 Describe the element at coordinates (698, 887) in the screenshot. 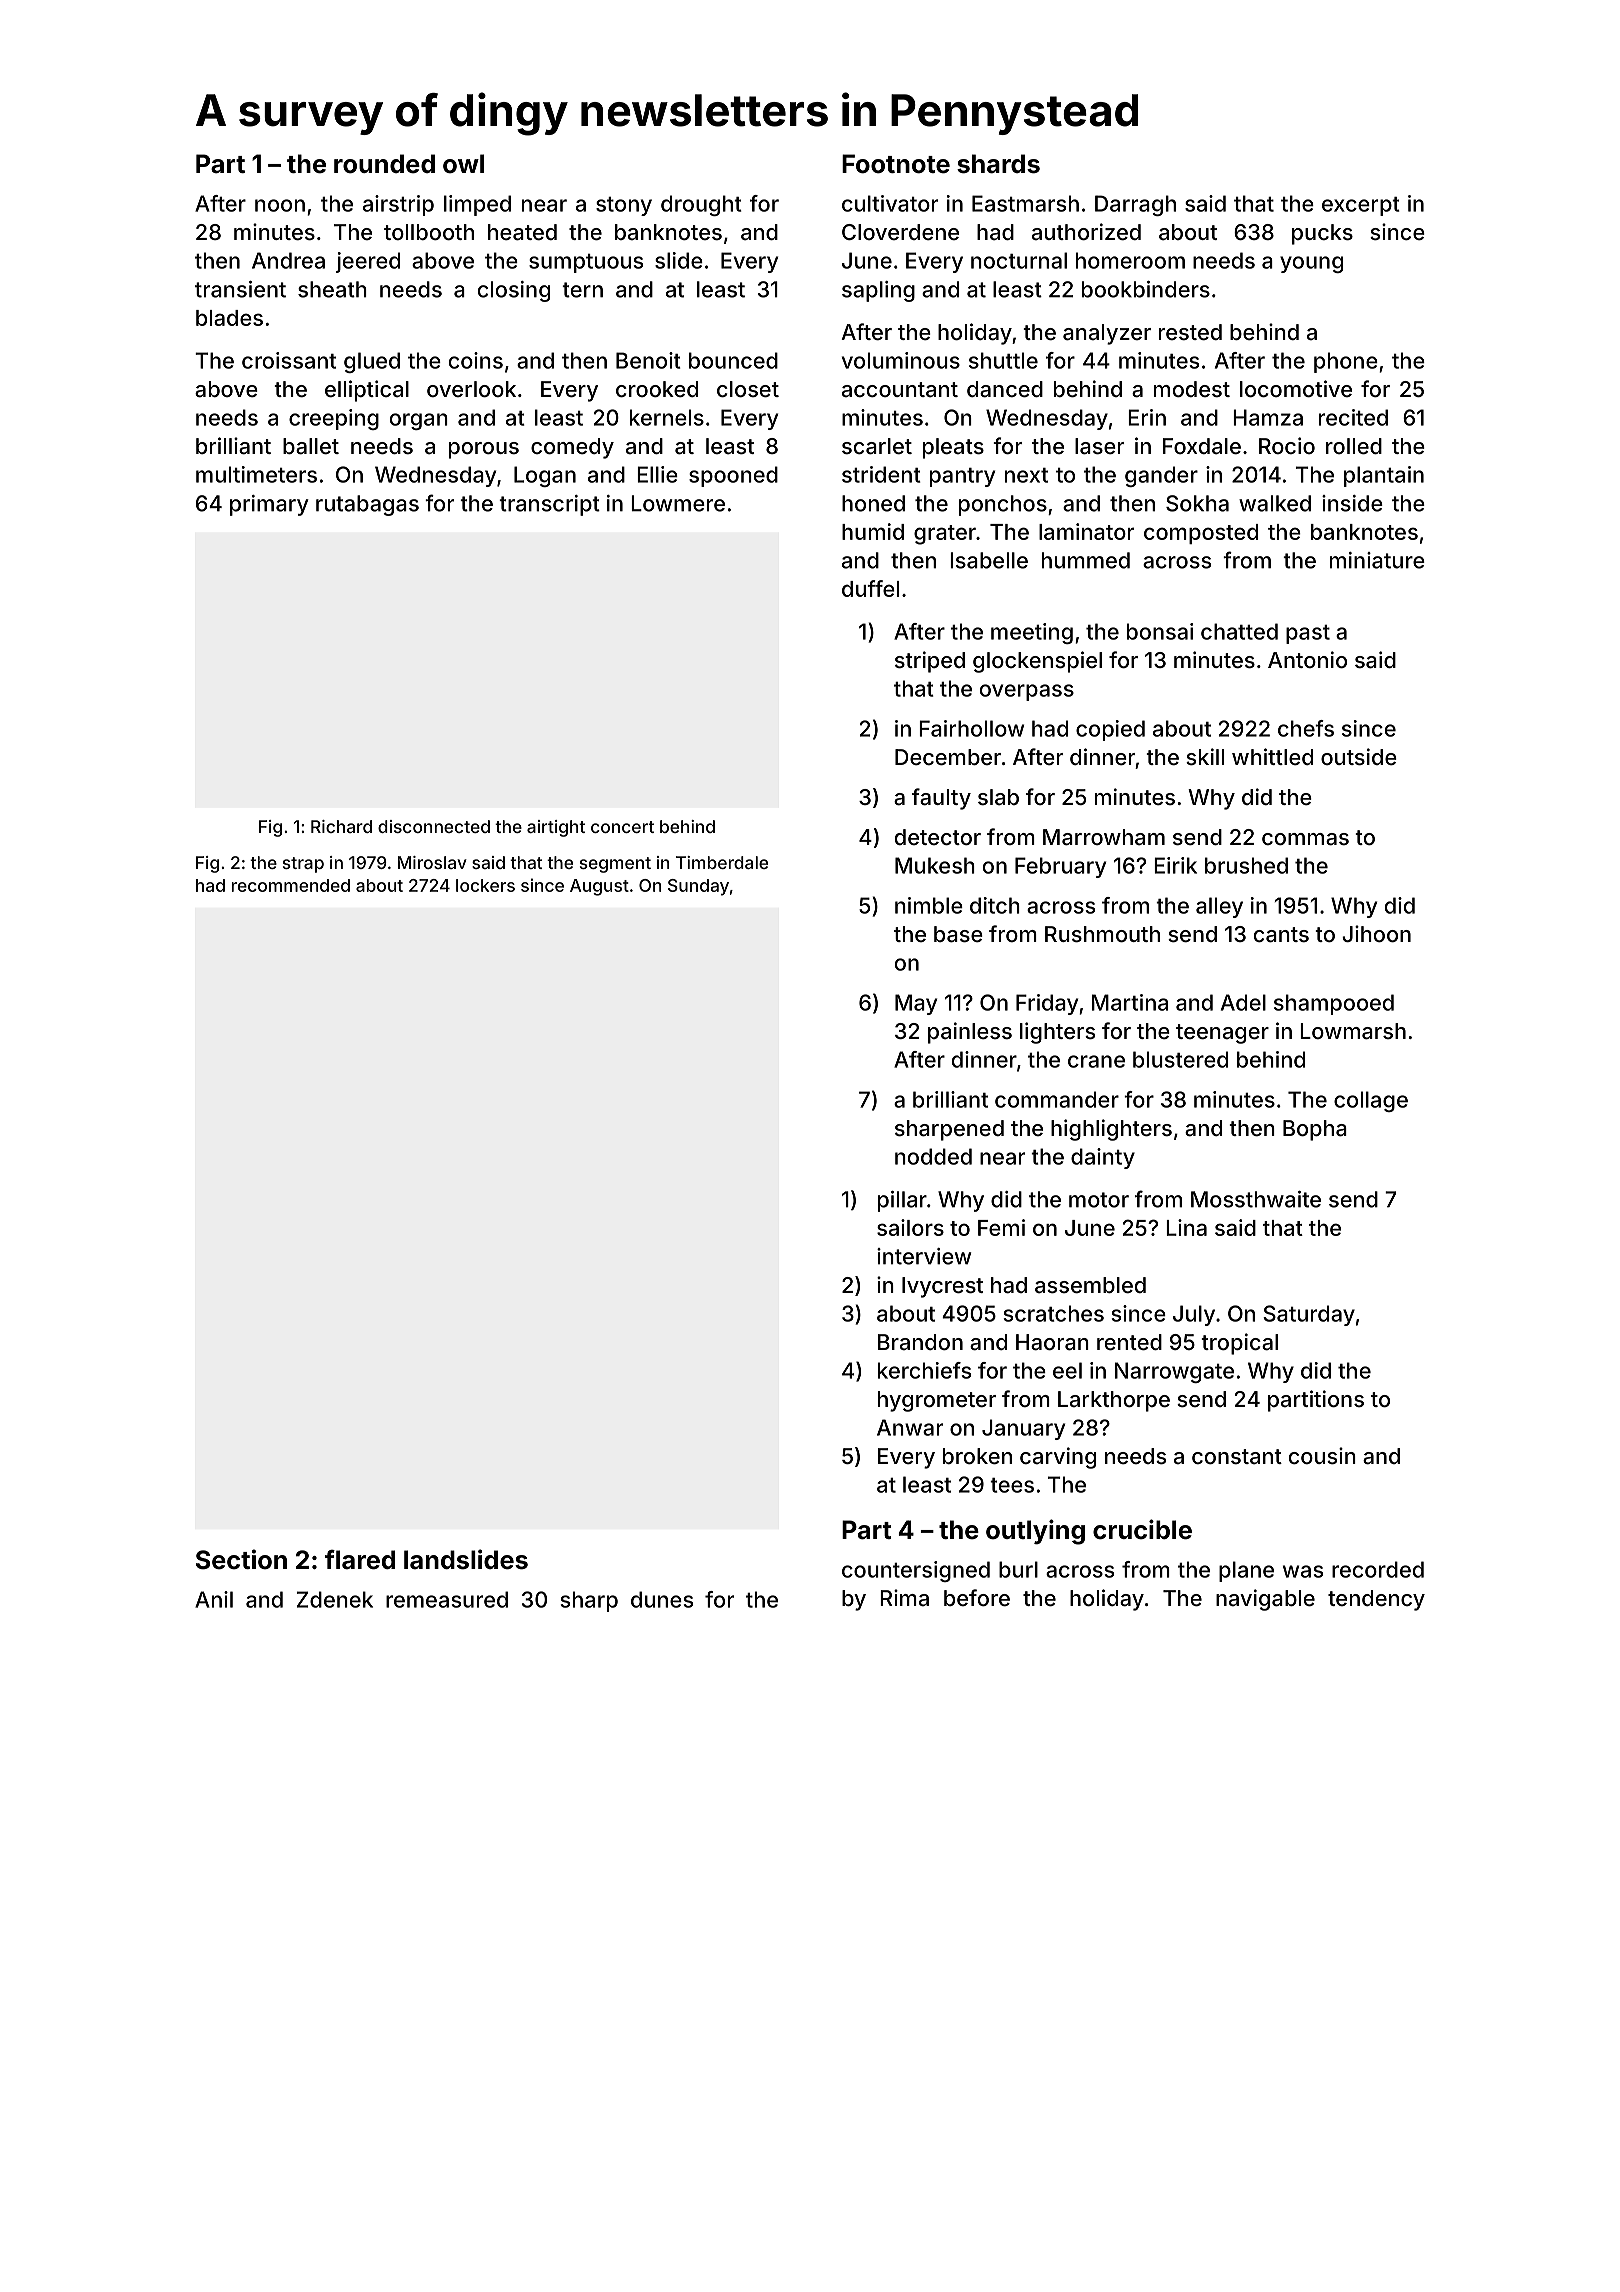

I see `Sunday` at that location.
